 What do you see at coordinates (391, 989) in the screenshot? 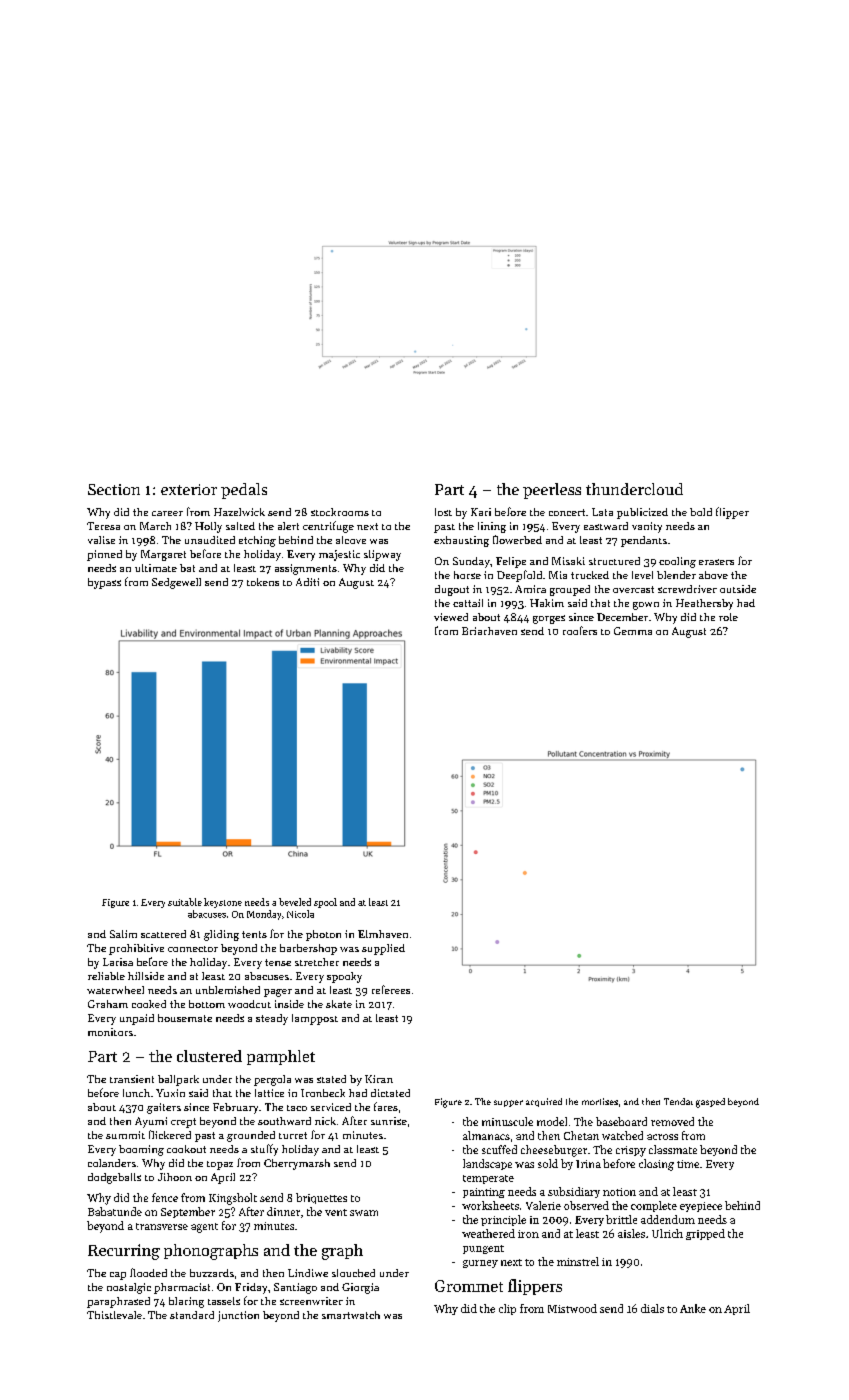
I see `referees` at bounding box center [391, 989].
